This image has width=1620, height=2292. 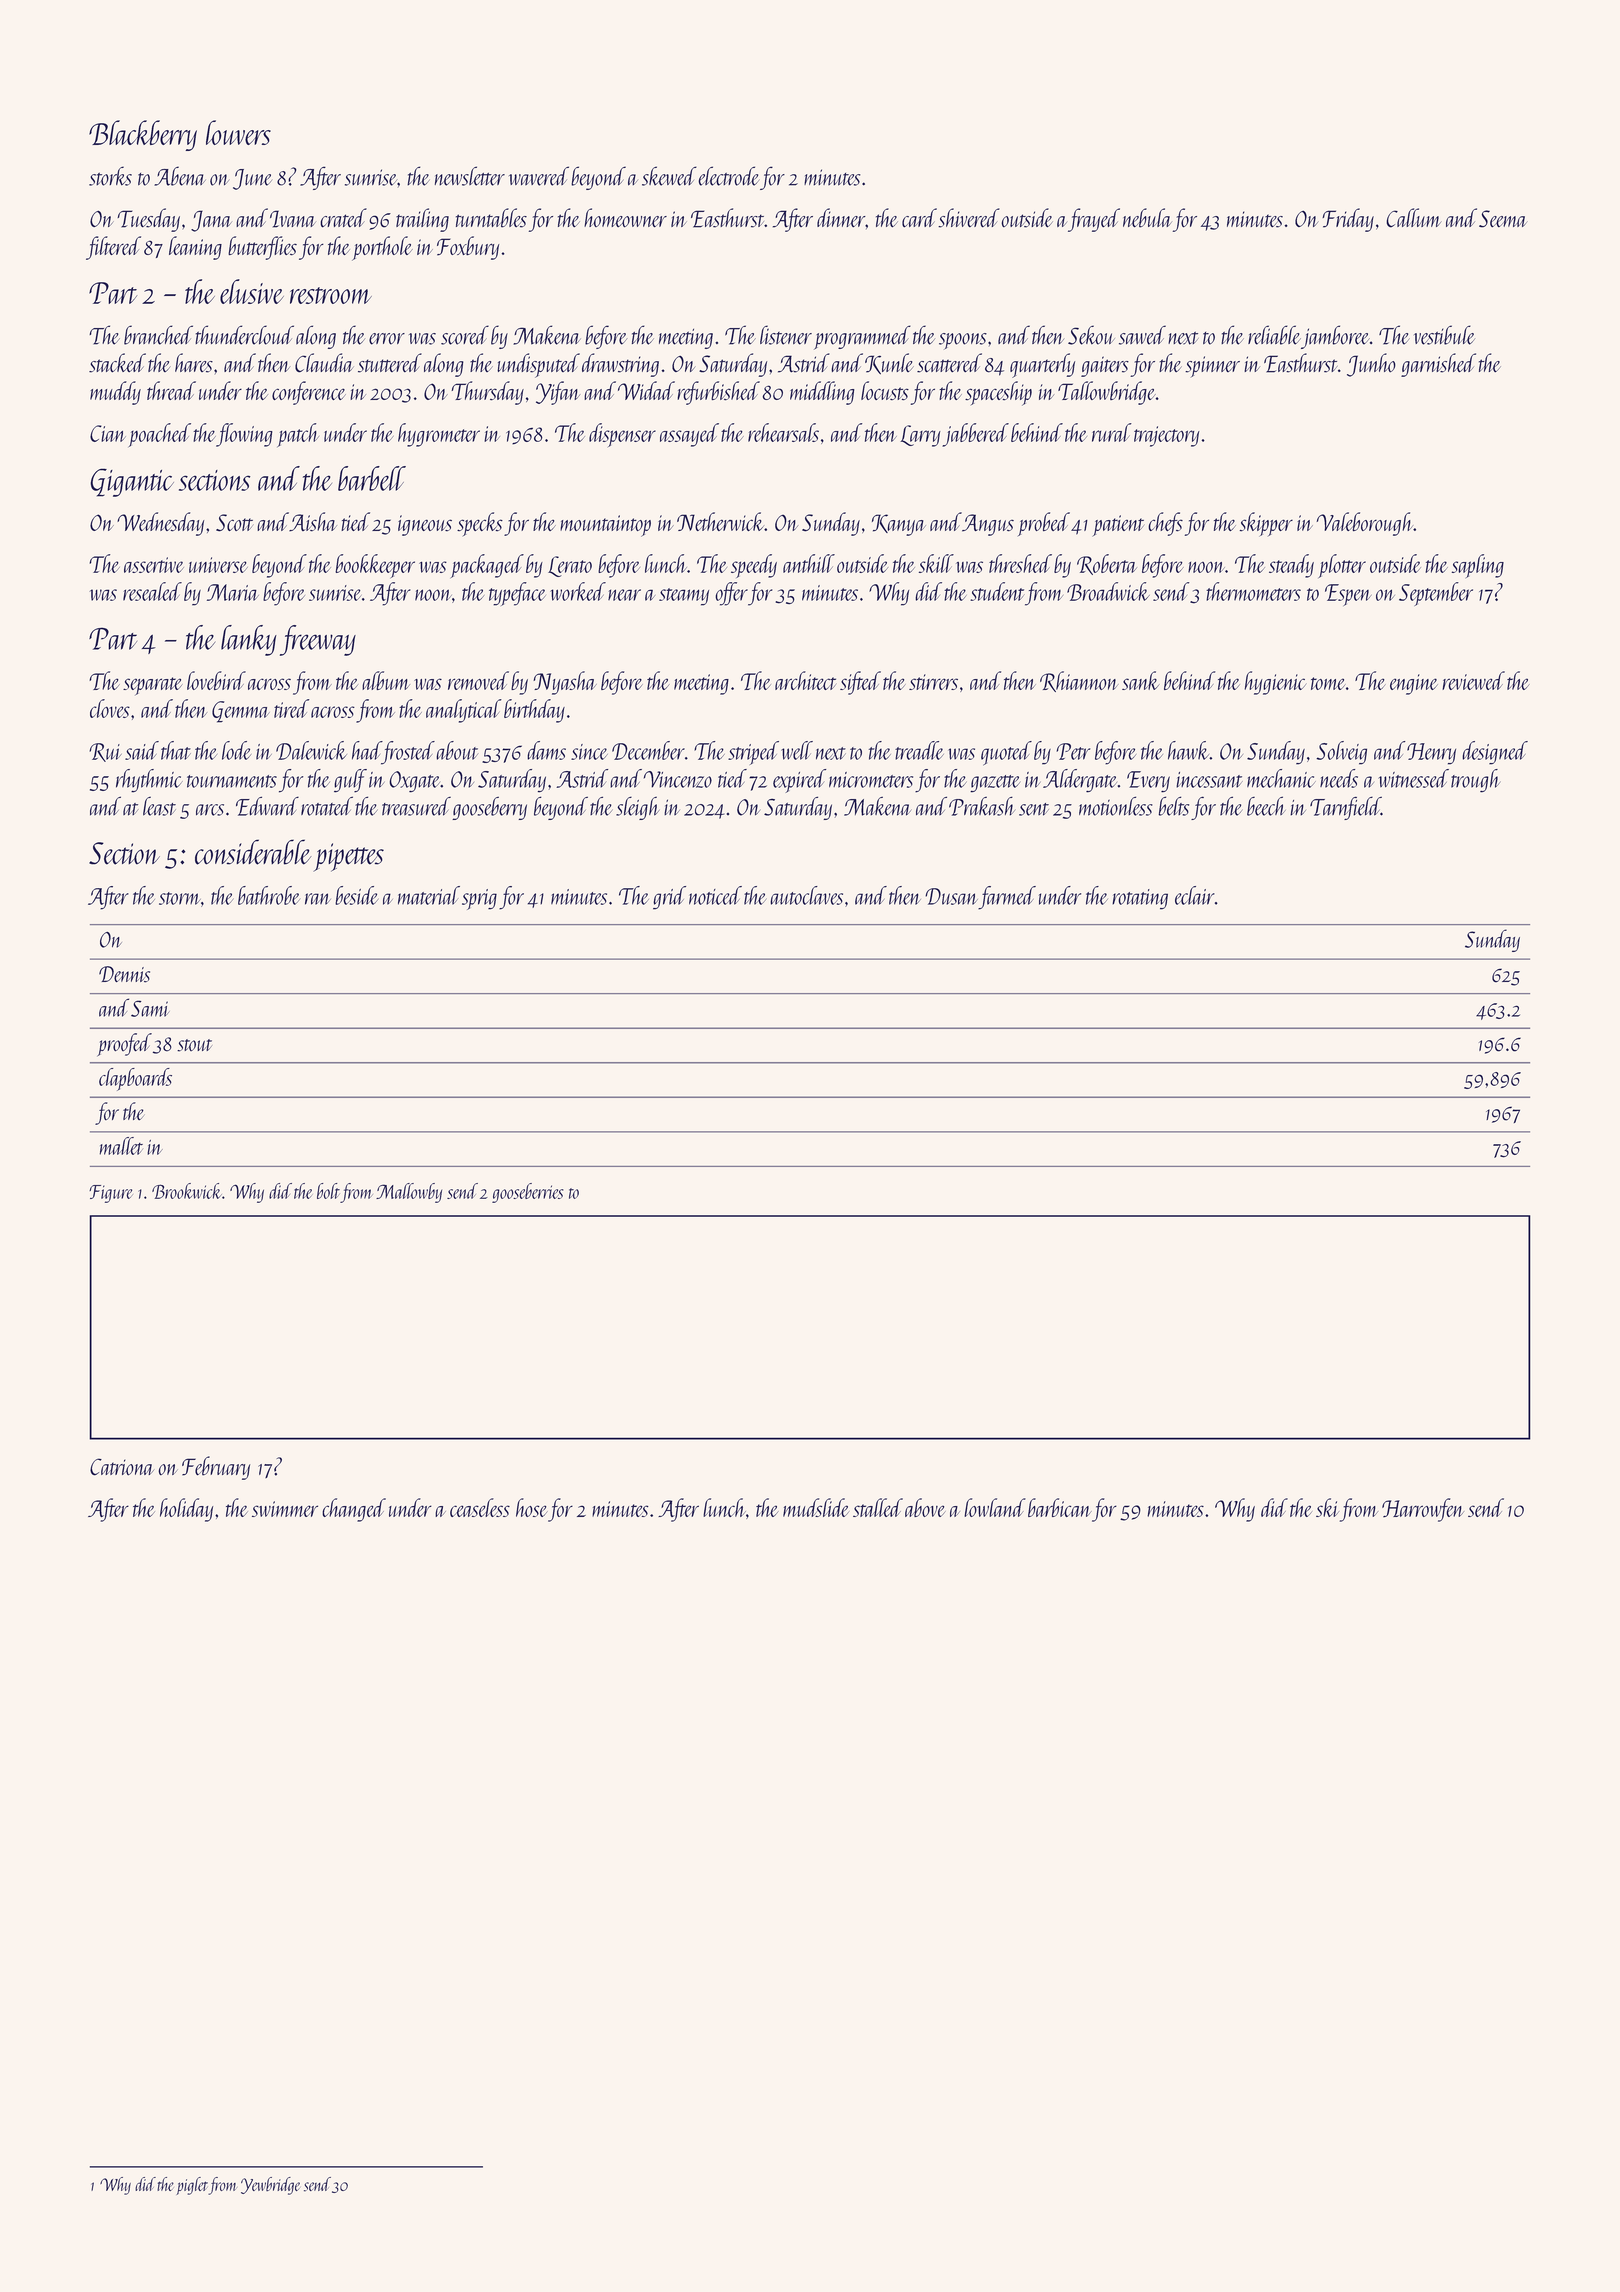 I want to click on branched, so click(x=158, y=335).
